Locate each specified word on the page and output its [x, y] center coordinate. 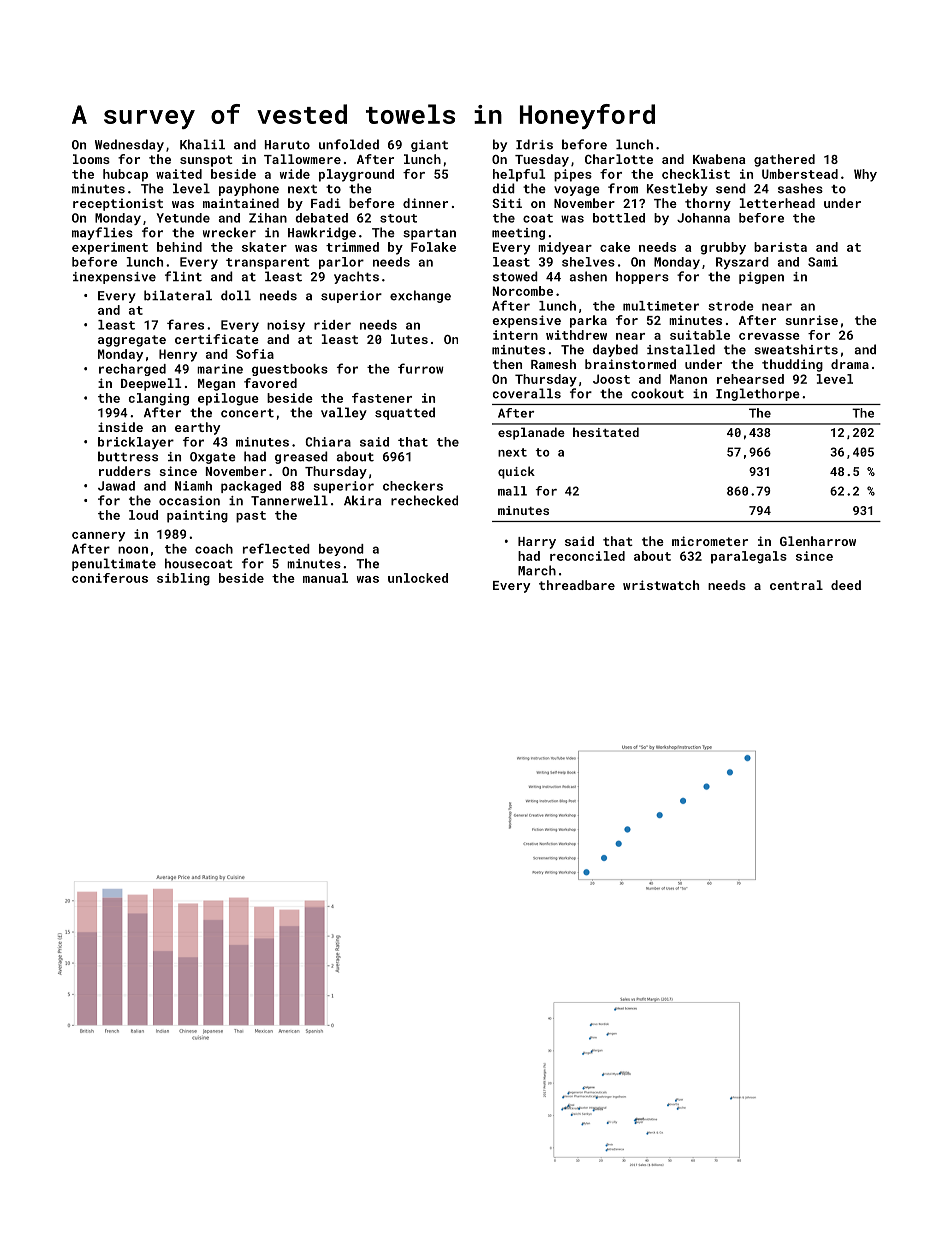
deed [846, 585]
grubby [723, 248]
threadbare [577, 585]
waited [179, 174]
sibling [183, 579]
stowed [515, 276]
